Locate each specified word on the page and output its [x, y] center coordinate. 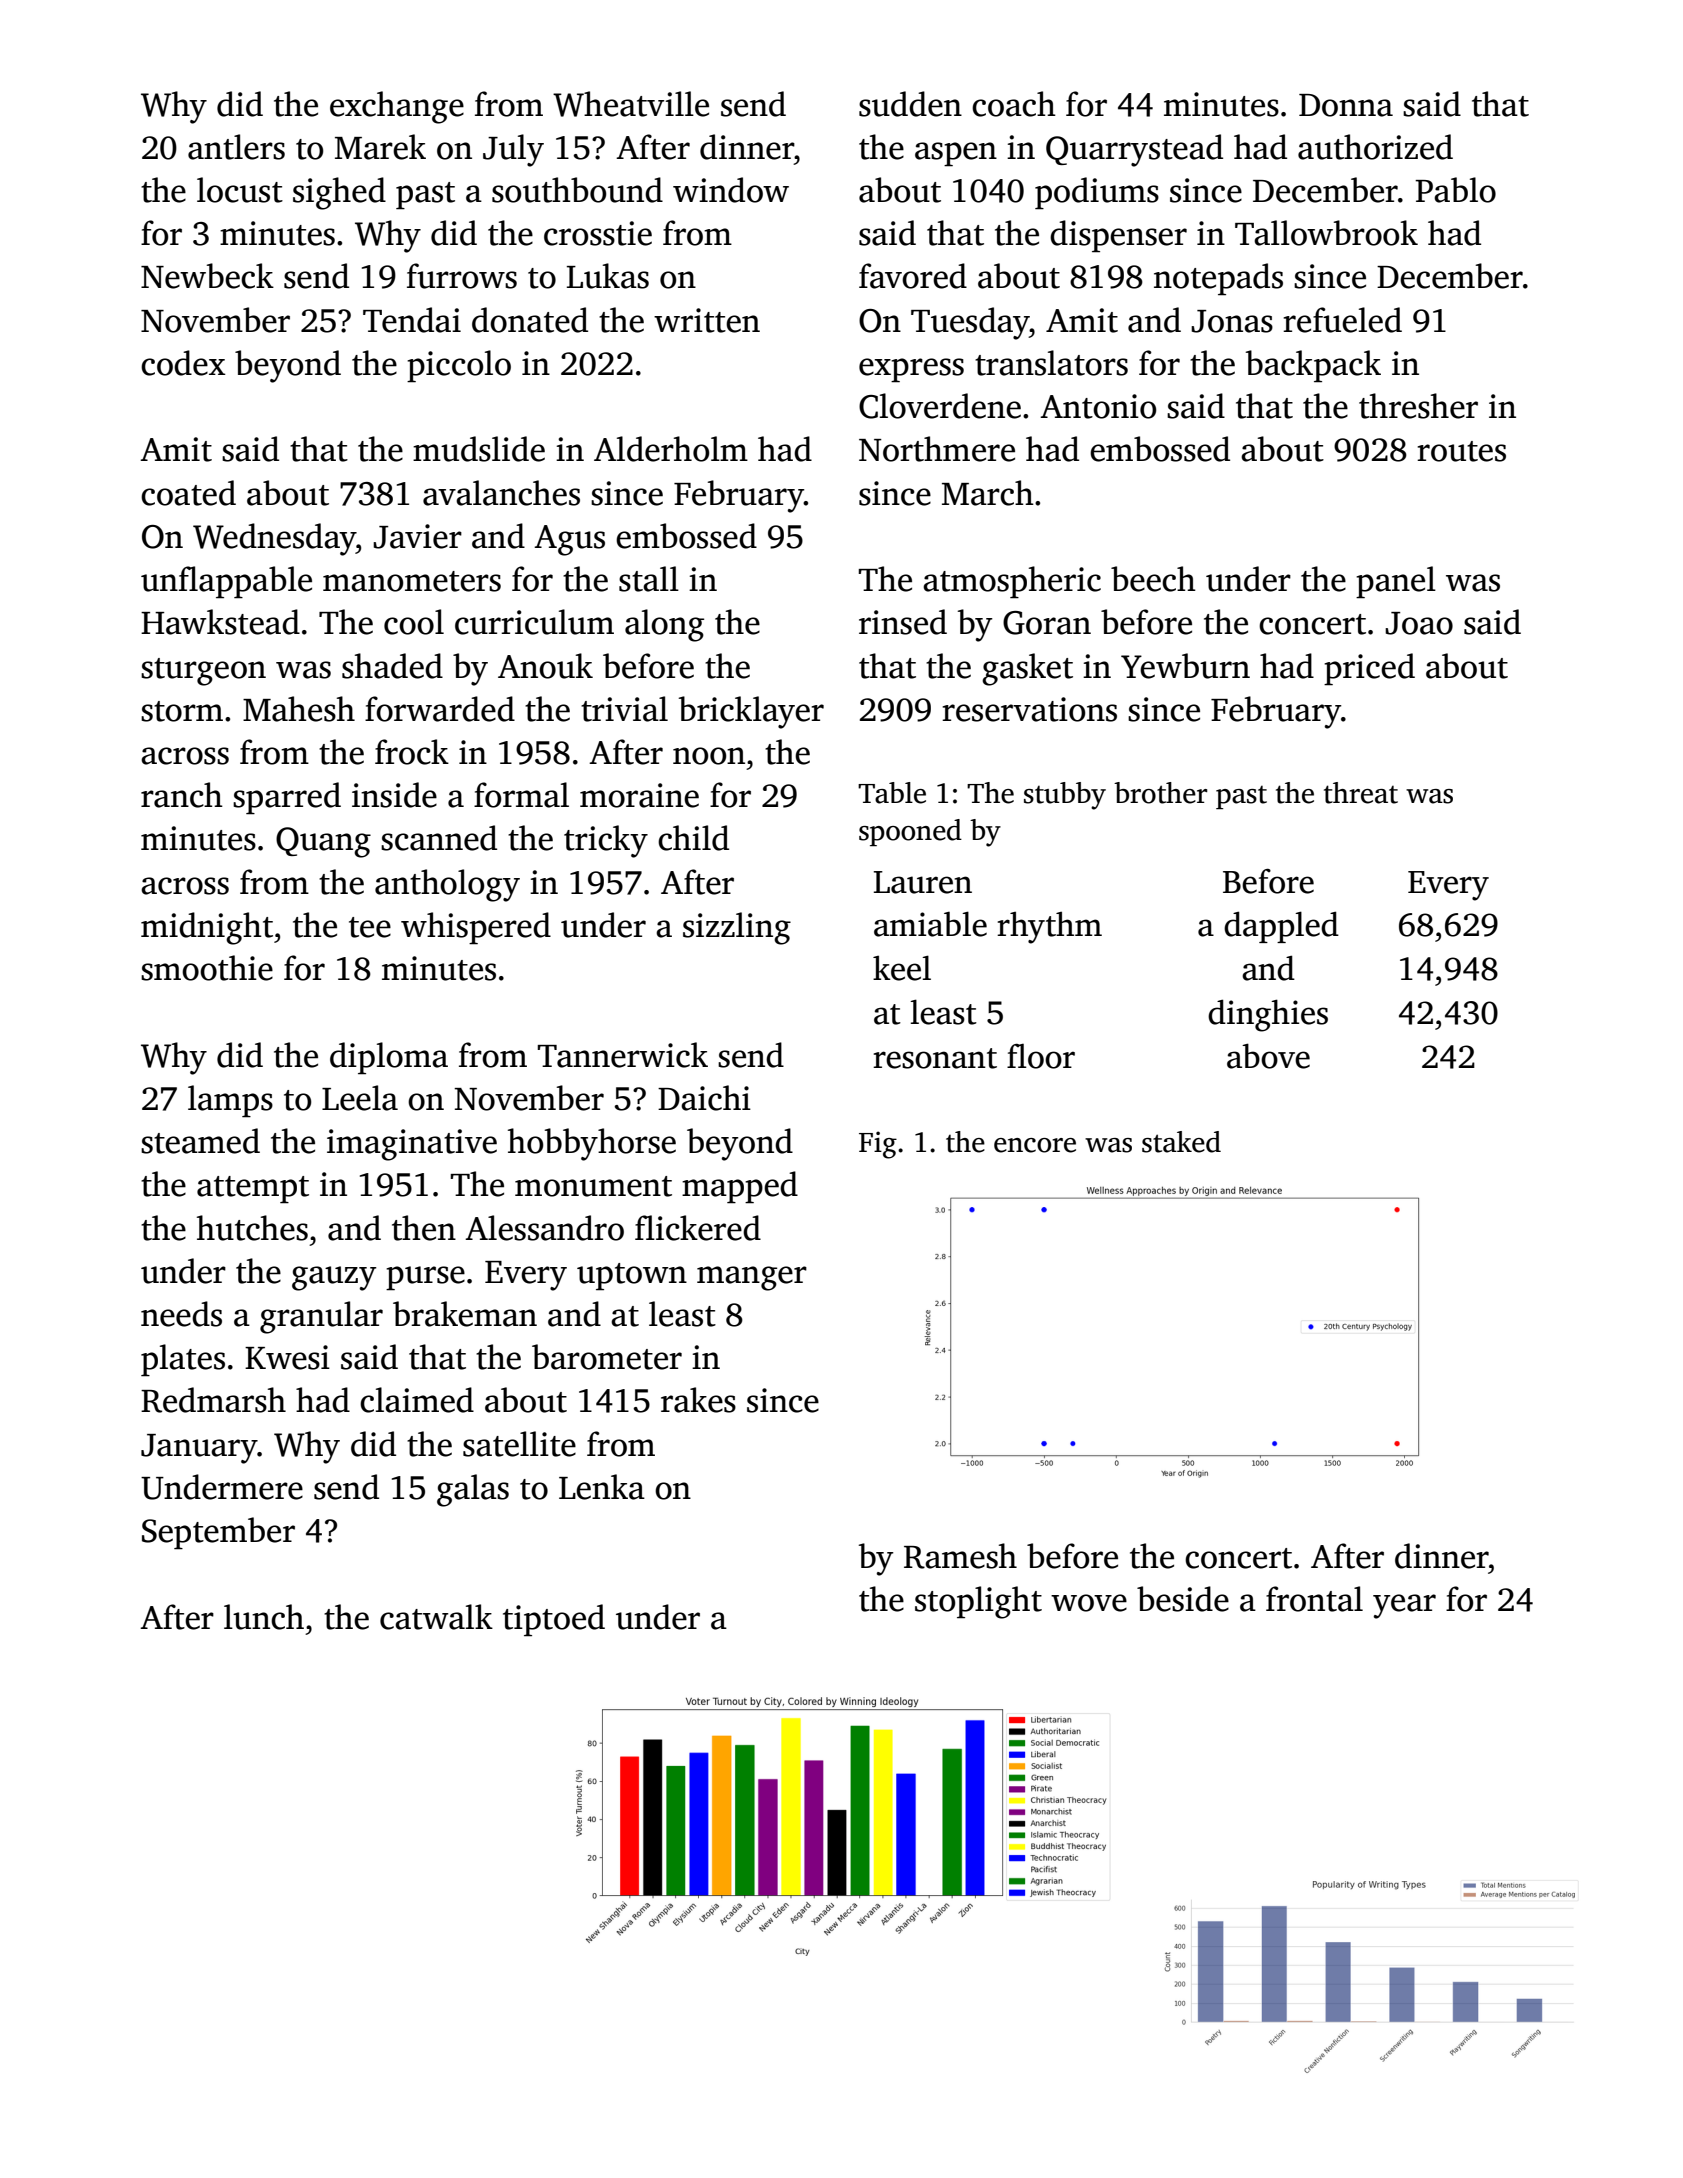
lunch [264, 1617]
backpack [1313, 366]
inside [394, 795]
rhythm [1049, 928]
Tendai [412, 320]
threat [1361, 793]
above [1268, 1056]
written [707, 320]
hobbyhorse [592, 1144]
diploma [389, 1058]
